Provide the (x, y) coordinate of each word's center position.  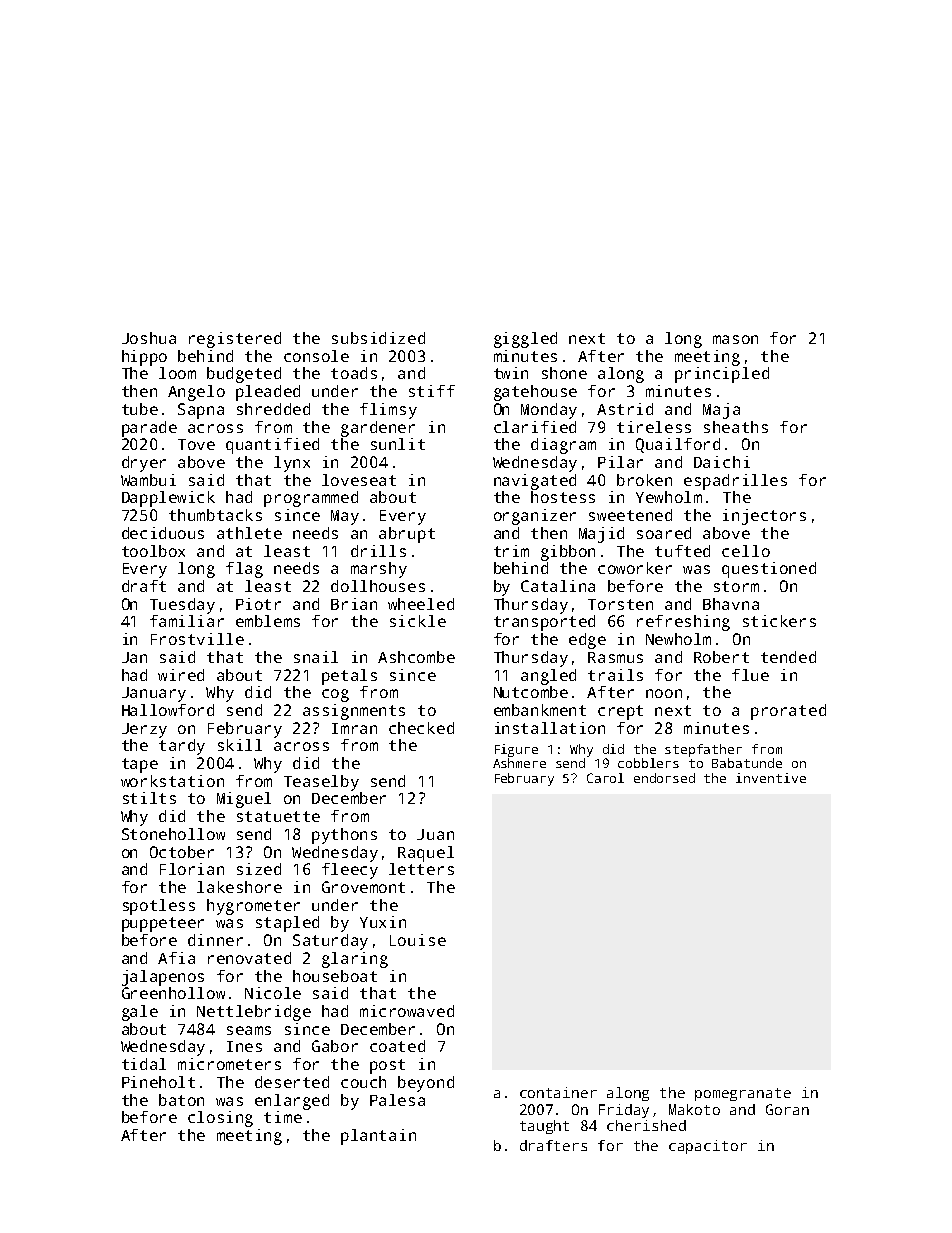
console (316, 356)
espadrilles (735, 482)
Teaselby (321, 783)
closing (220, 1119)
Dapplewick (168, 499)
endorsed (664, 778)
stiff (432, 391)
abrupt (407, 535)
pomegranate (743, 1094)
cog (335, 695)
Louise (418, 940)
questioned (769, 570)
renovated (249, 958)
